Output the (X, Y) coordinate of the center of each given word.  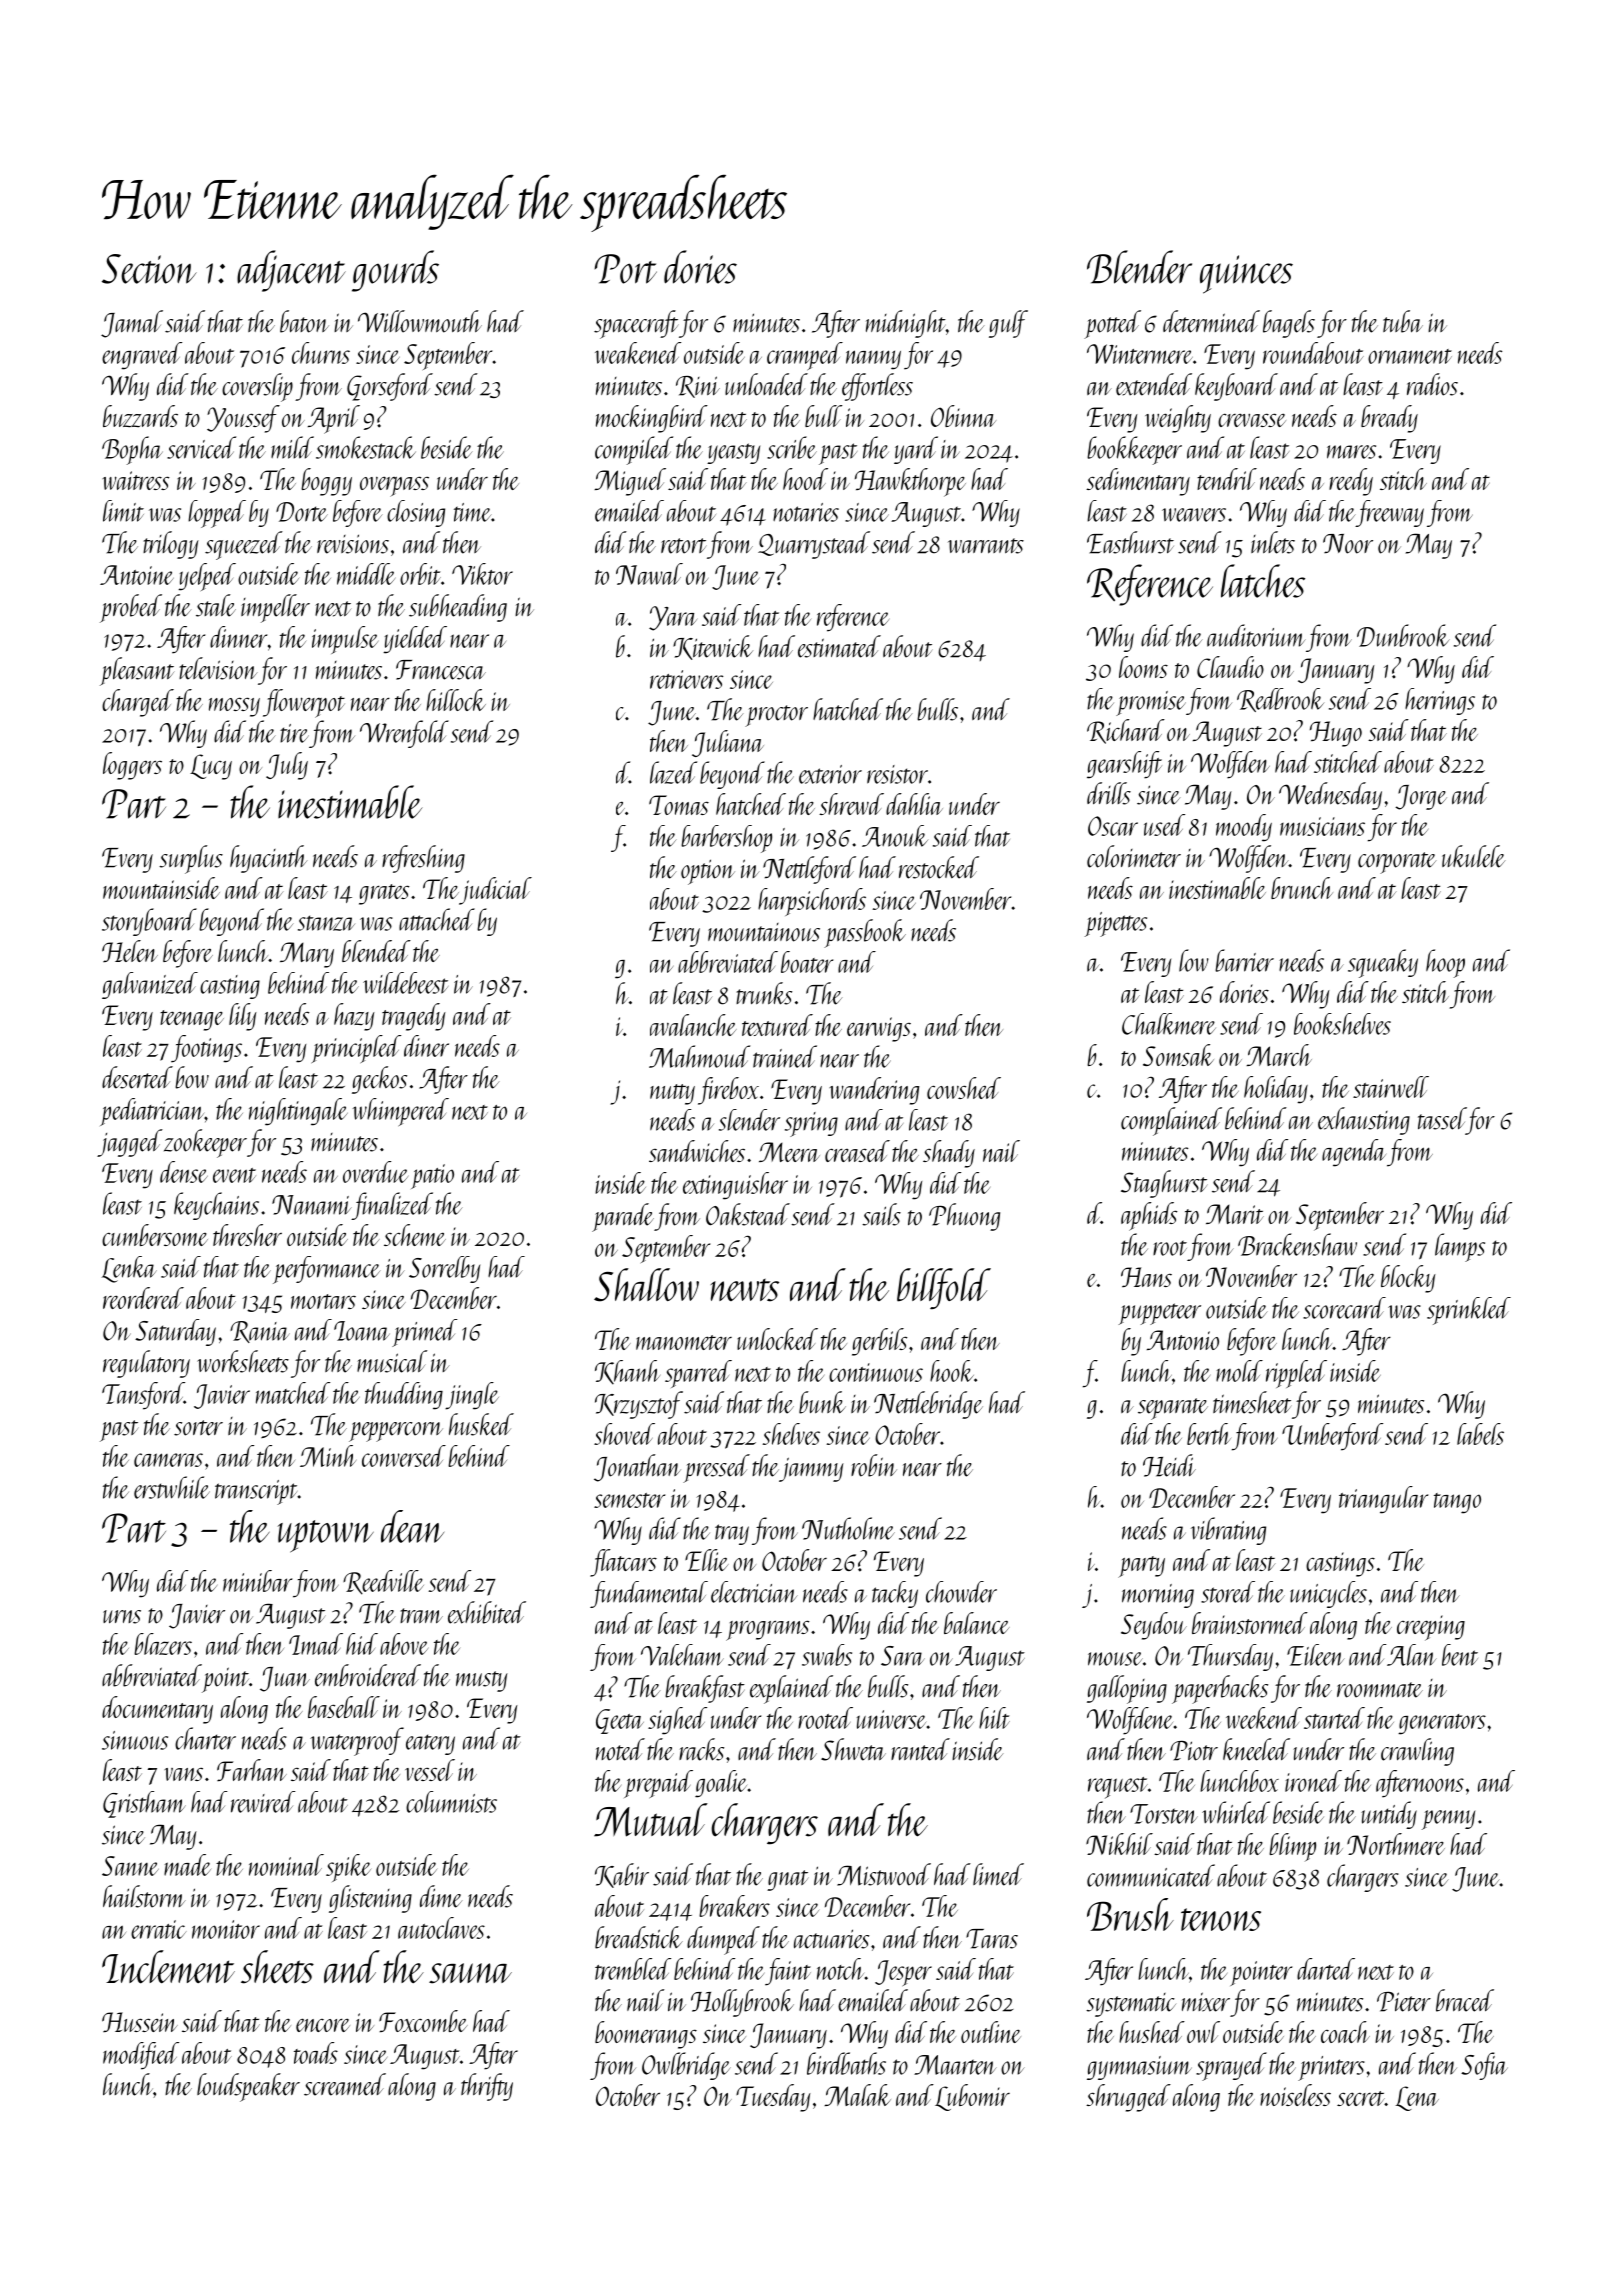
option (708, 872)
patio (432, 1176)
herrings (1440, 701)
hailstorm (144, 1896)
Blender (1139, 267)
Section (149, 269)
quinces (1246, 274)
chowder (961, 1592)
